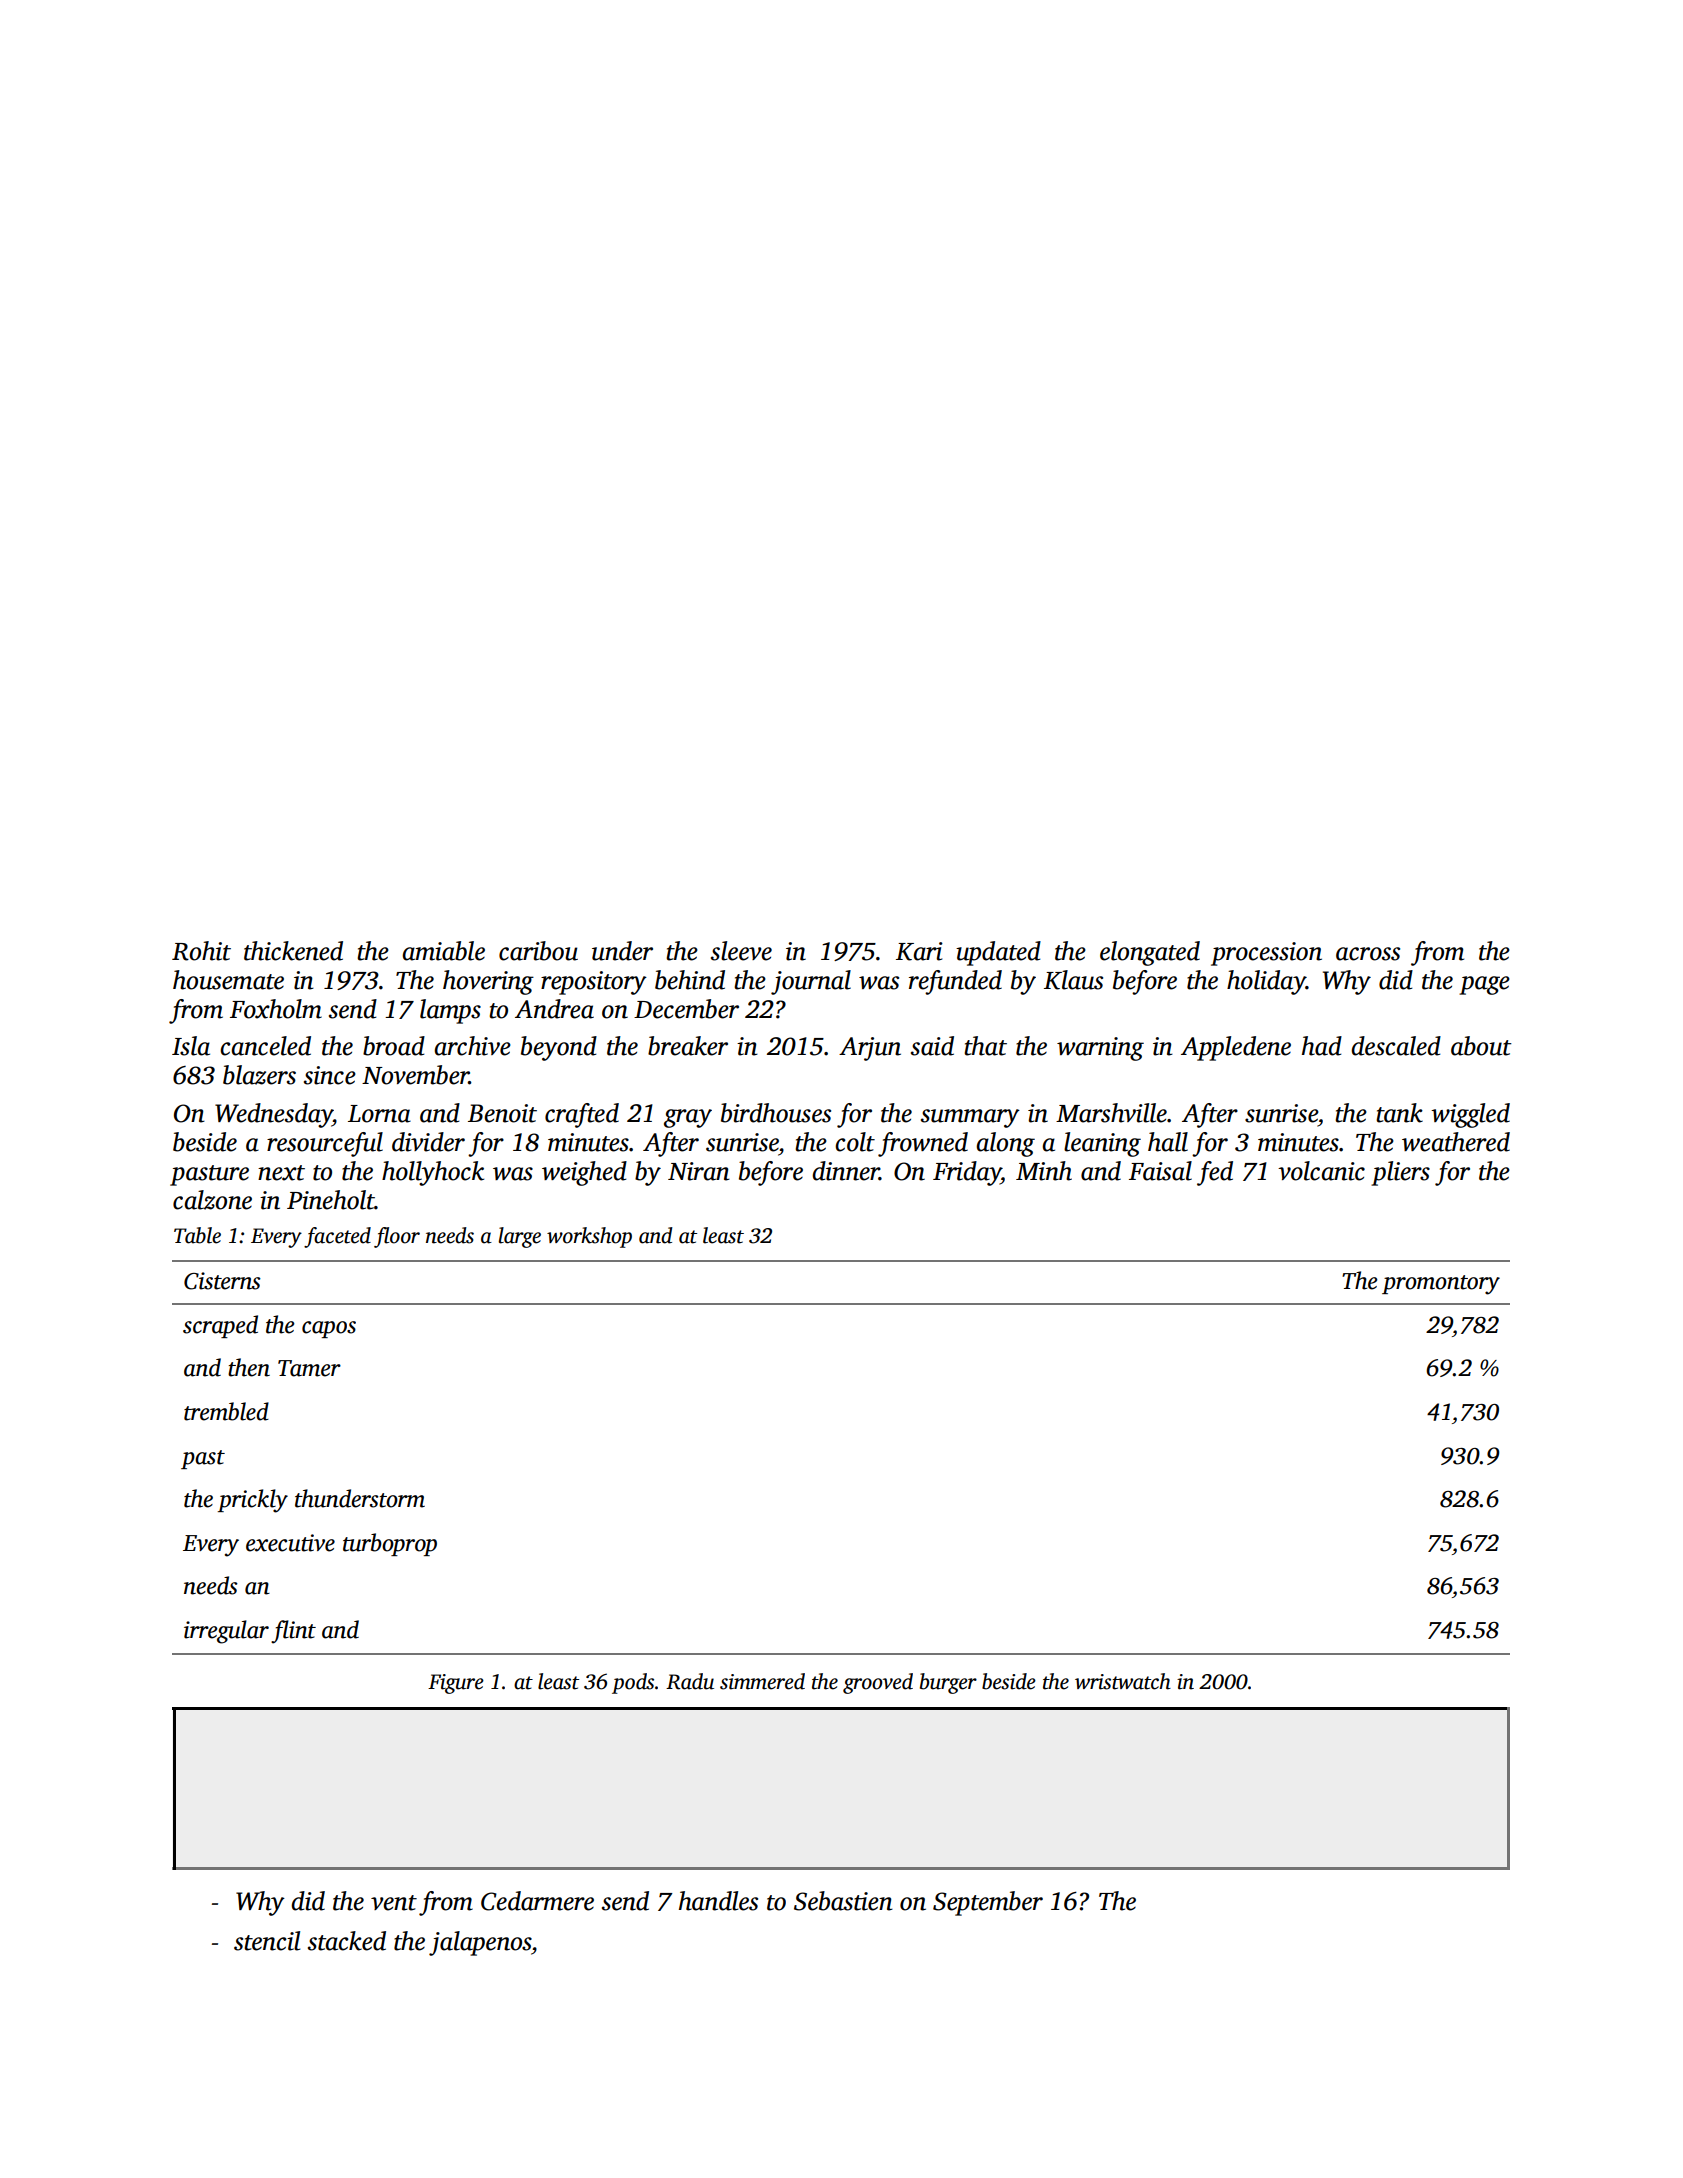  I want to click on promontory, so click(1441, 1285).
